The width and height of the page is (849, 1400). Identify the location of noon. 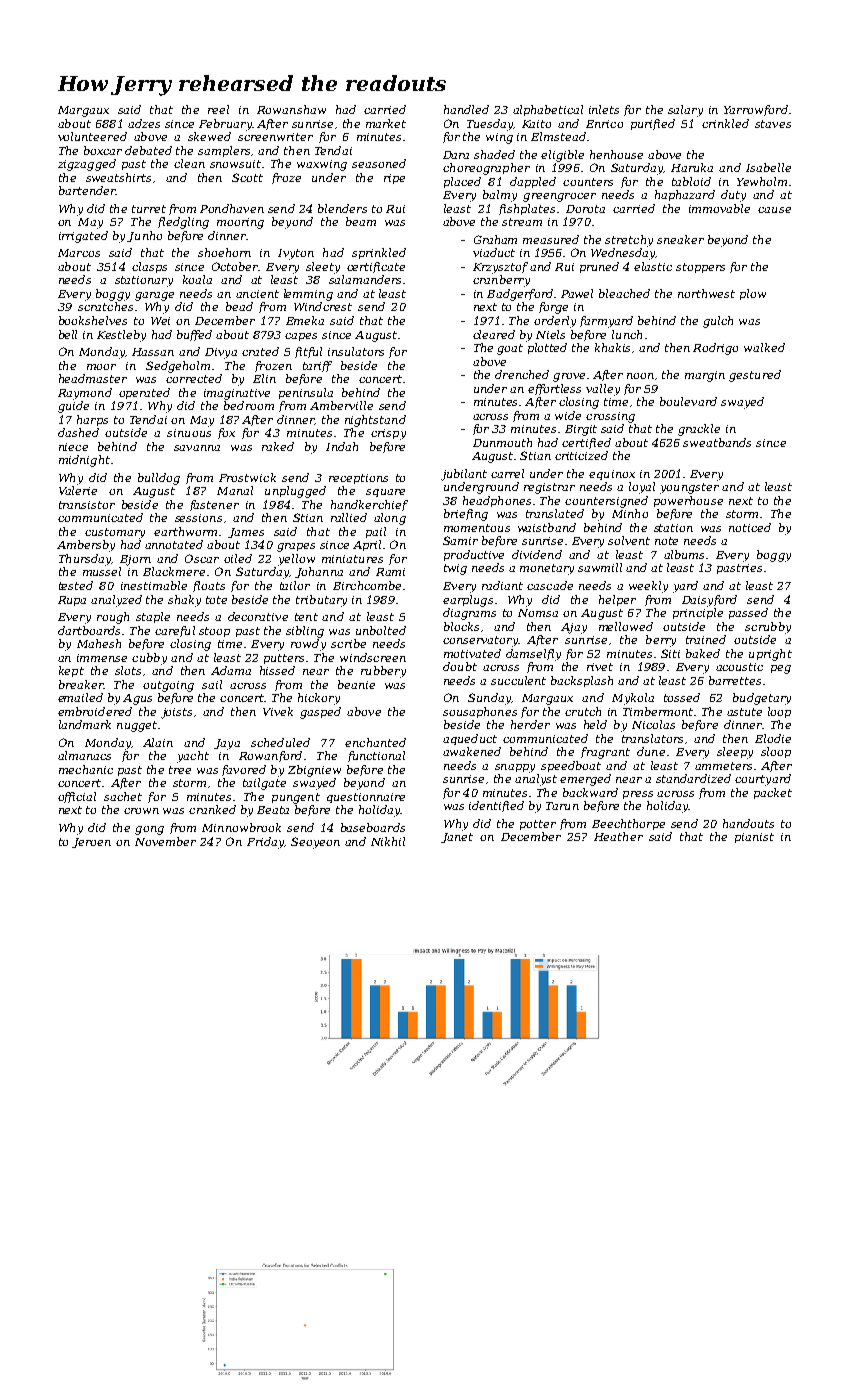
(640, 376).
